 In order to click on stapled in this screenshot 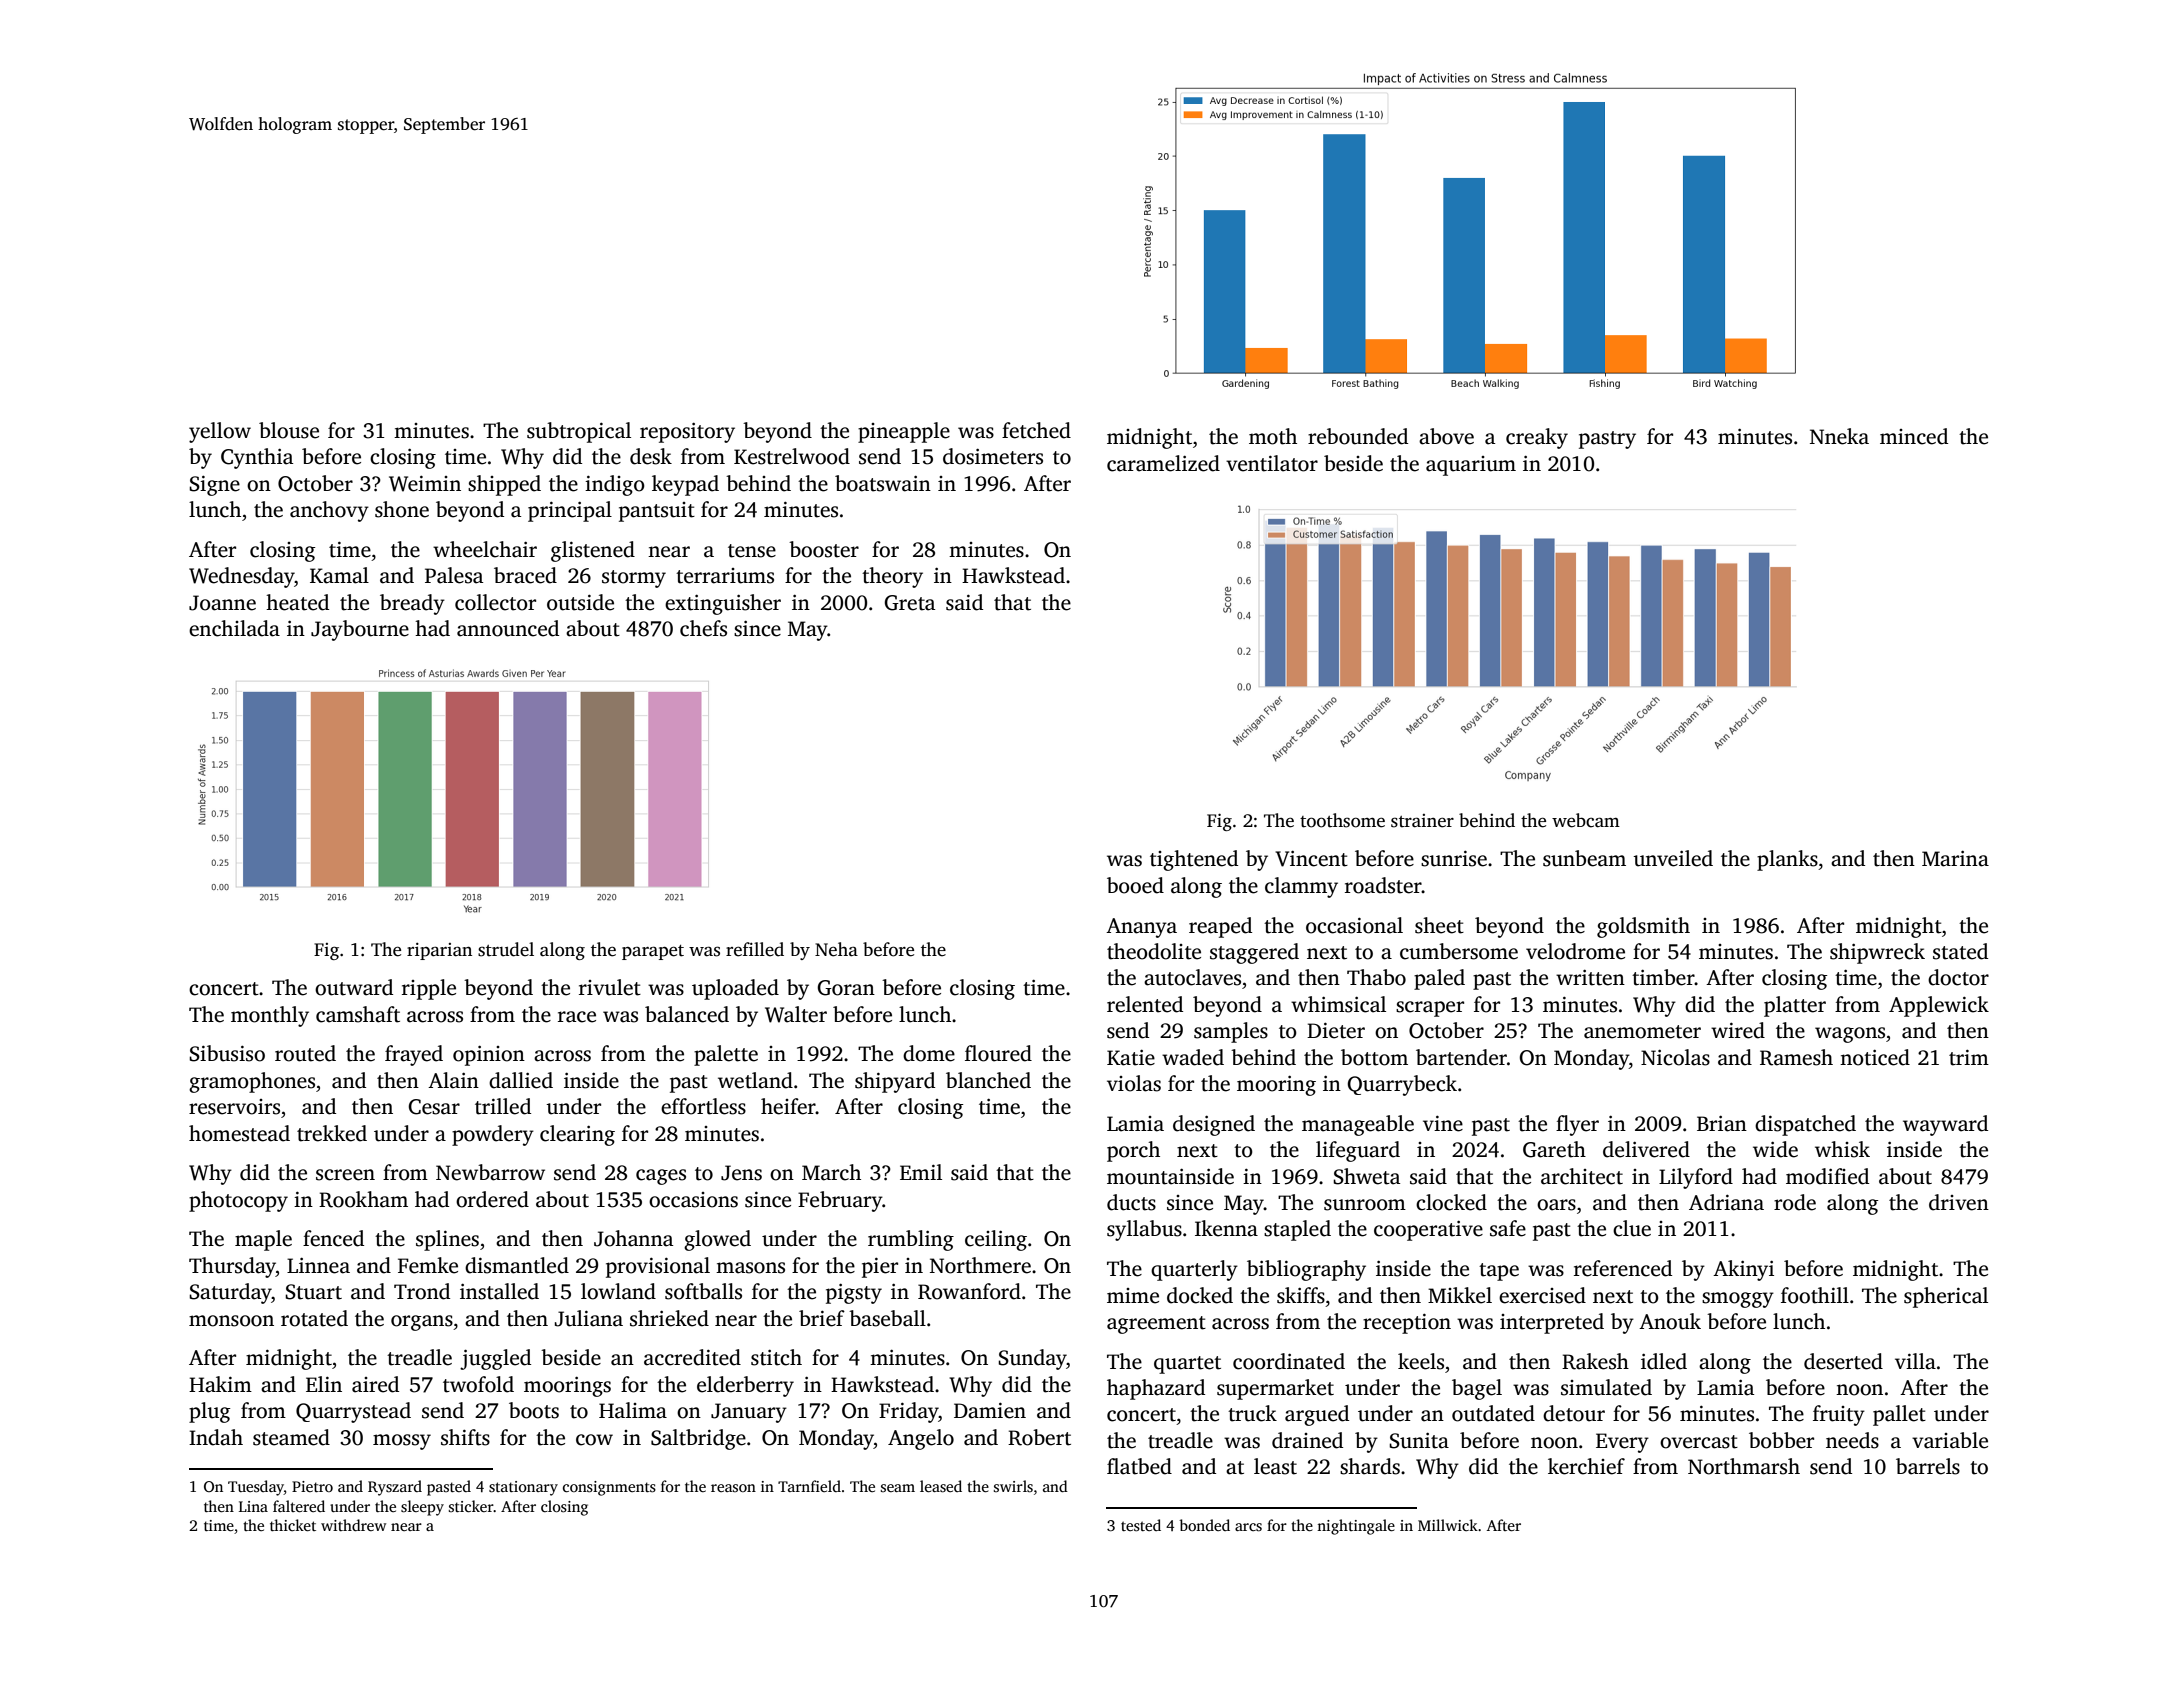, I will do `click(1297, 1230)`.
